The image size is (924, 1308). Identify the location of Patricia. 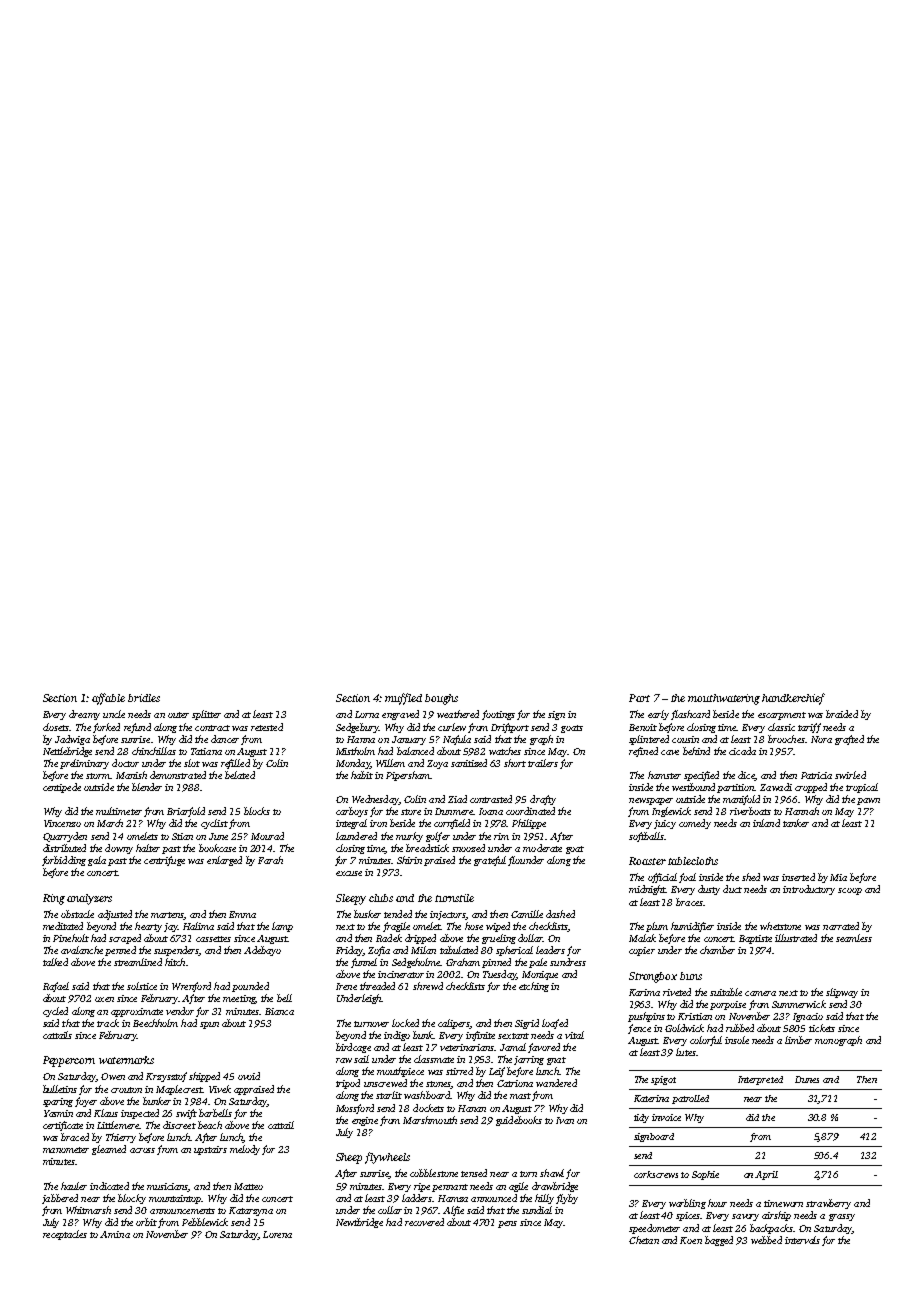
(816, 775).
